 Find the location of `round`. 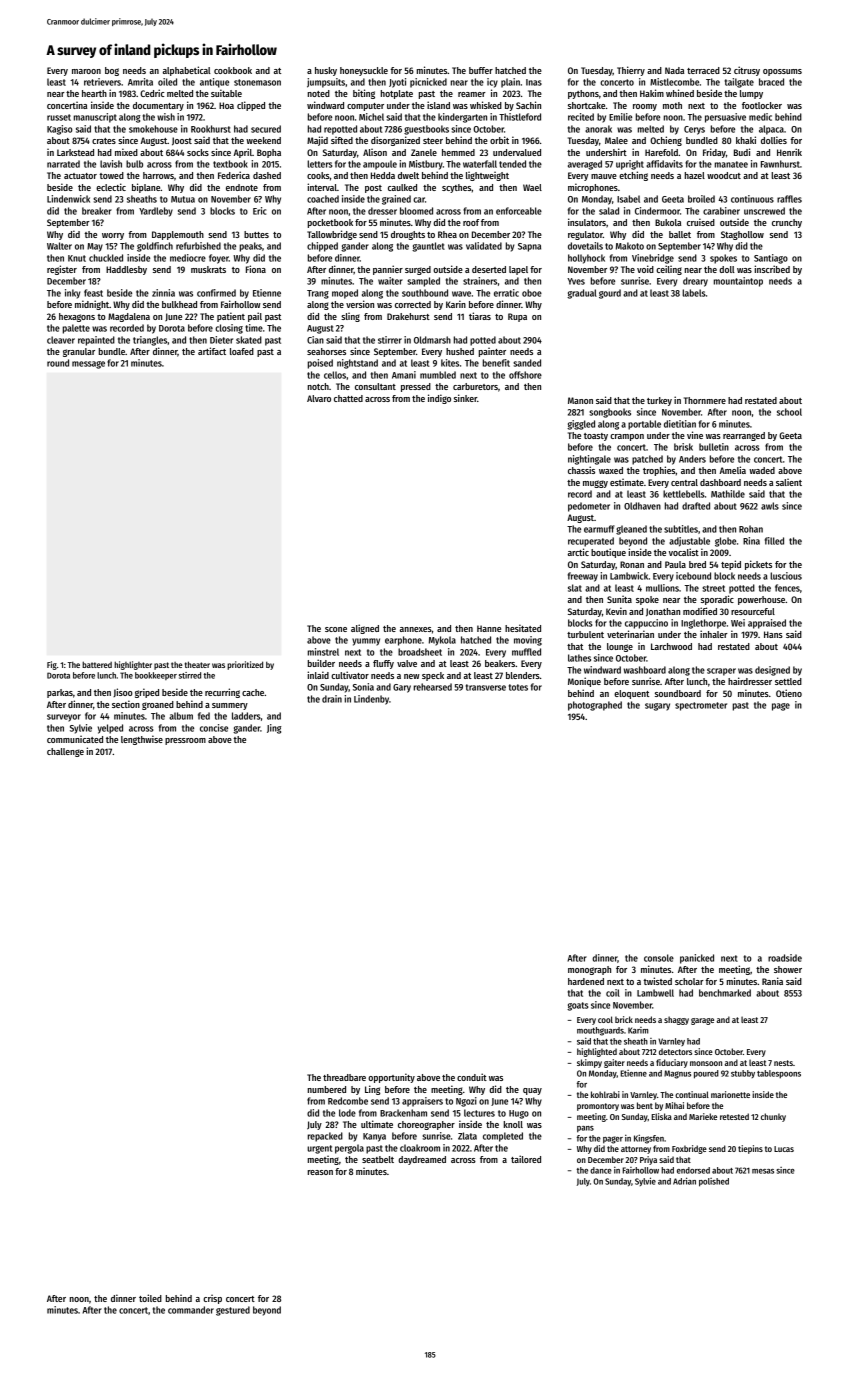

round is located at coordinates (58, 363).
